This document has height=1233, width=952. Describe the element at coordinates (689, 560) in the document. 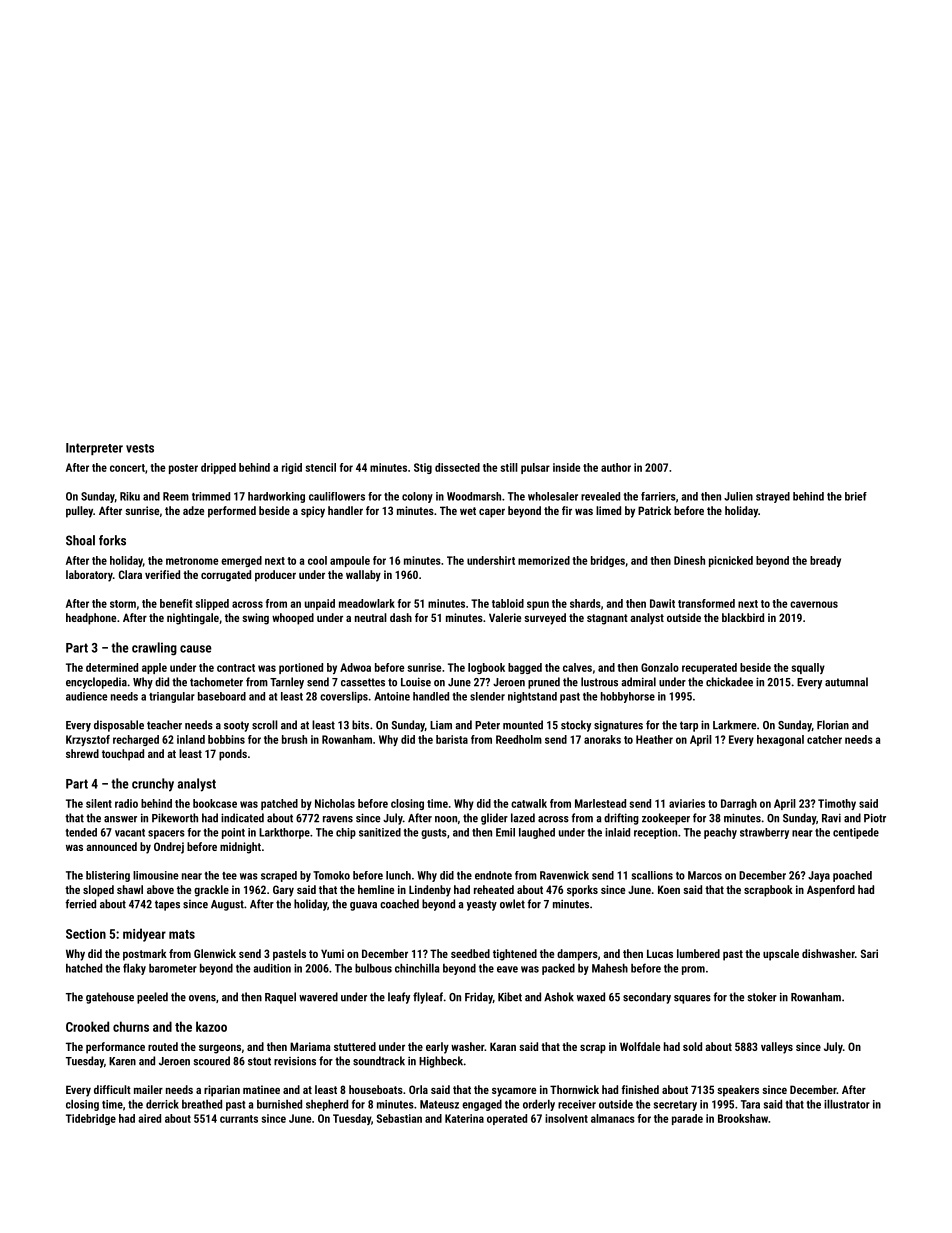

I see `Dinesh` at that location.
